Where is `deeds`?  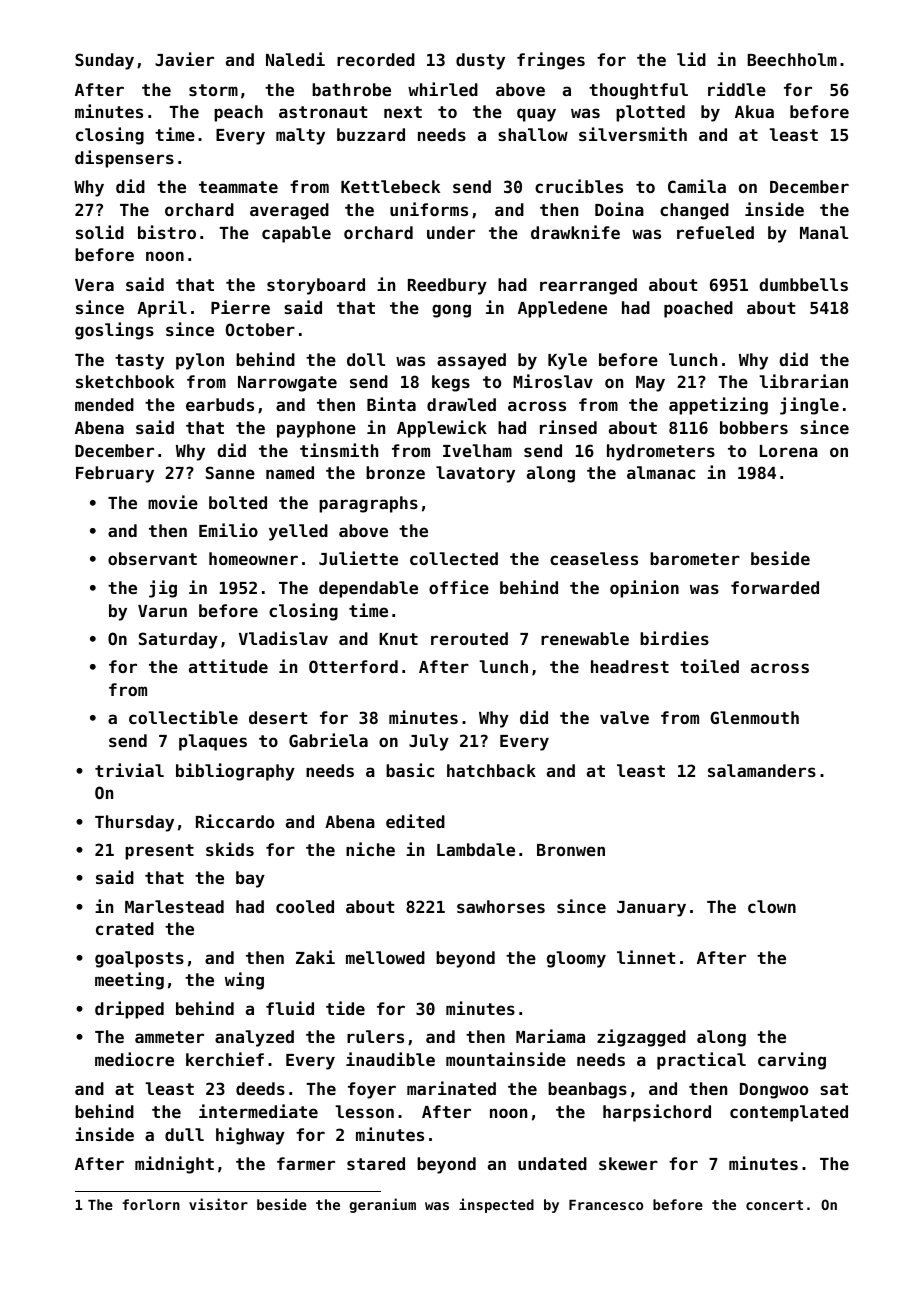
deeds is located at coordinates (260, 1088).
